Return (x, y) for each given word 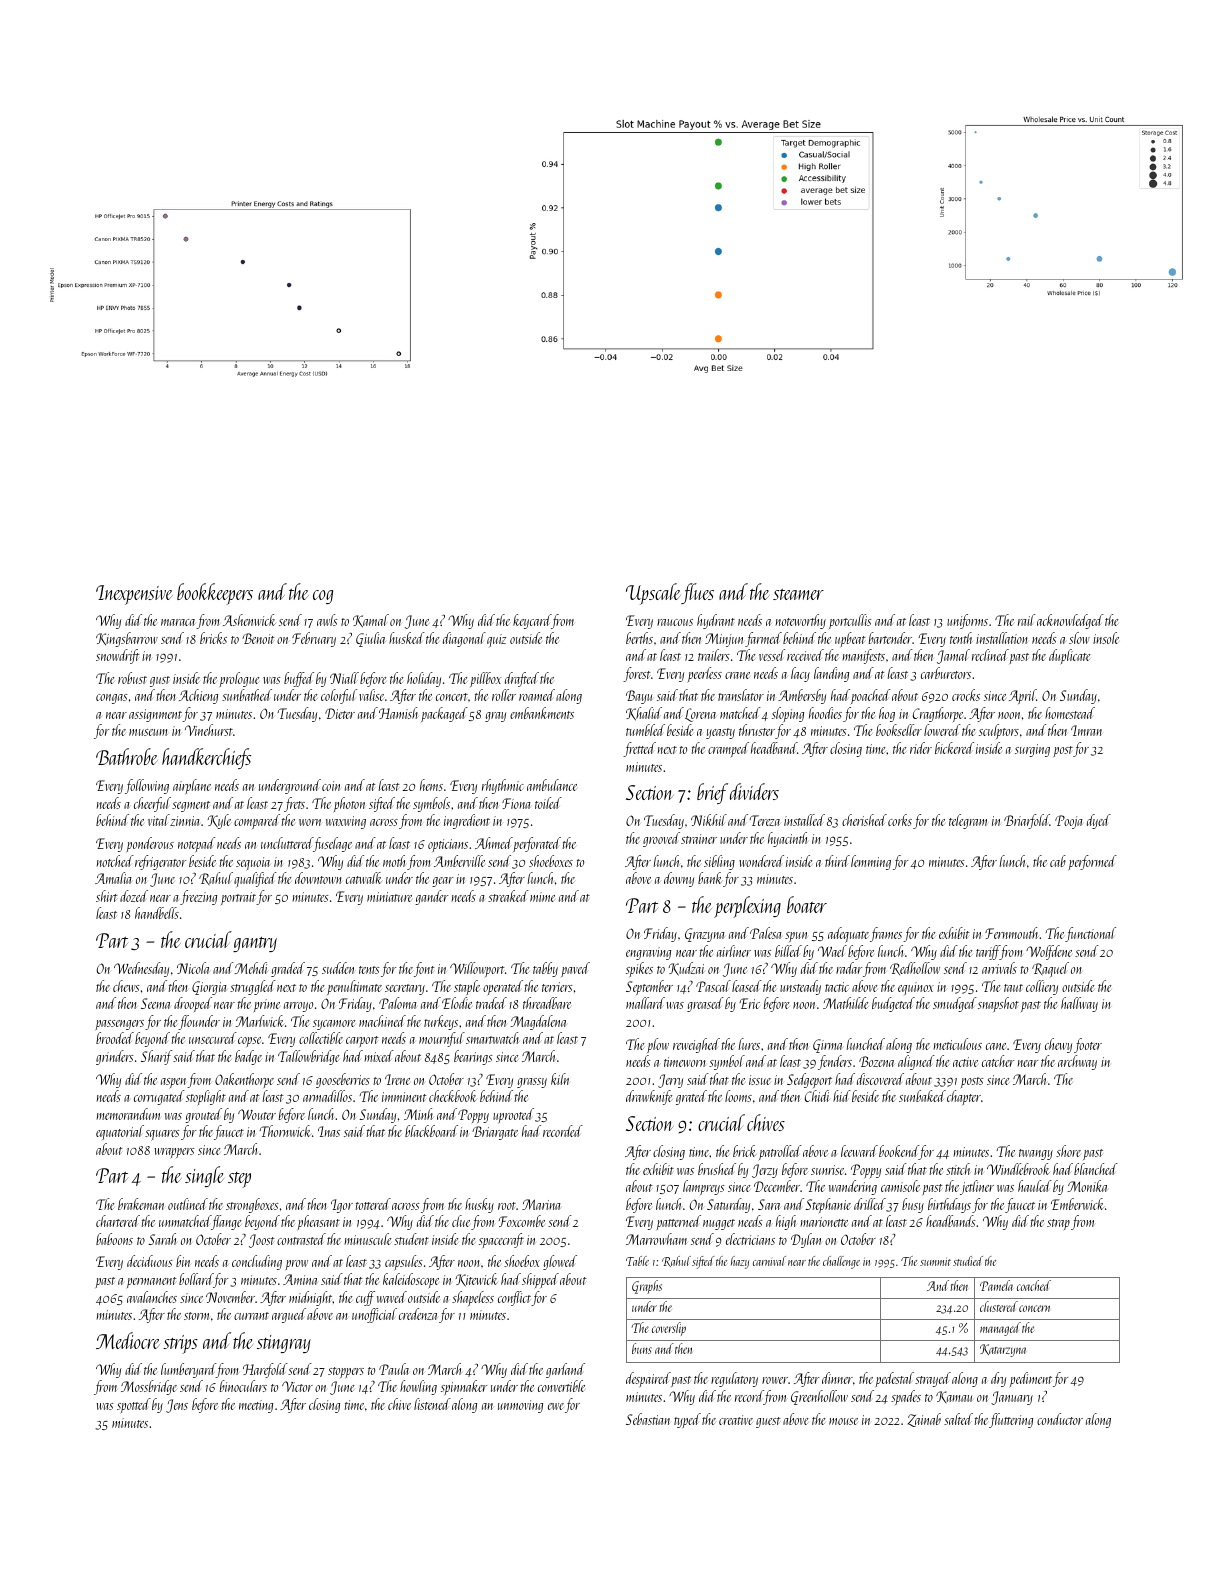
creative (736, 1420)
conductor (1060, 1419)
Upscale (653, 594)
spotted (134, 1405)
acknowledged (1070, 621)
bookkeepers (215, 594)
